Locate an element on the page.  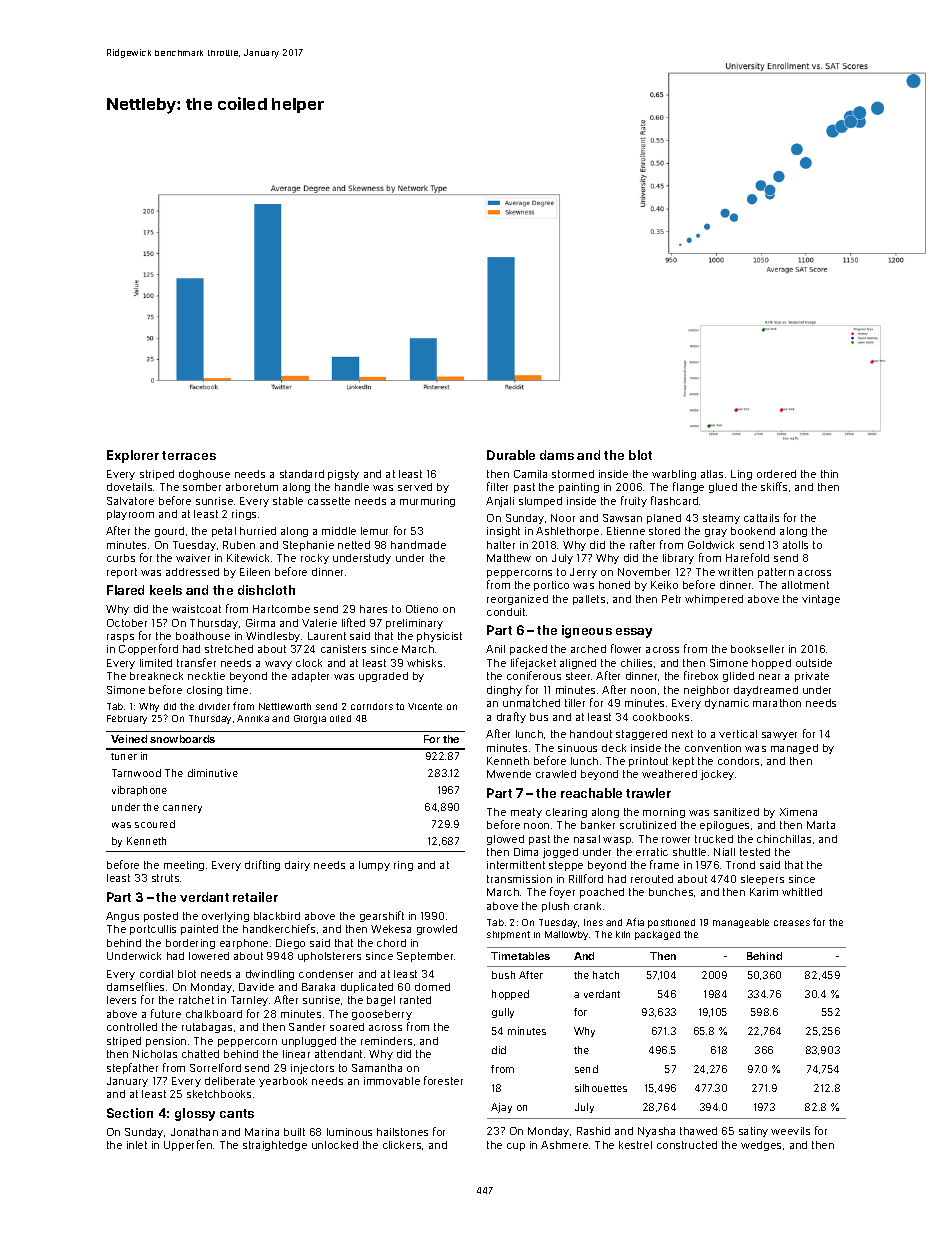
hailstones is located at coordinates (402, 1132).
